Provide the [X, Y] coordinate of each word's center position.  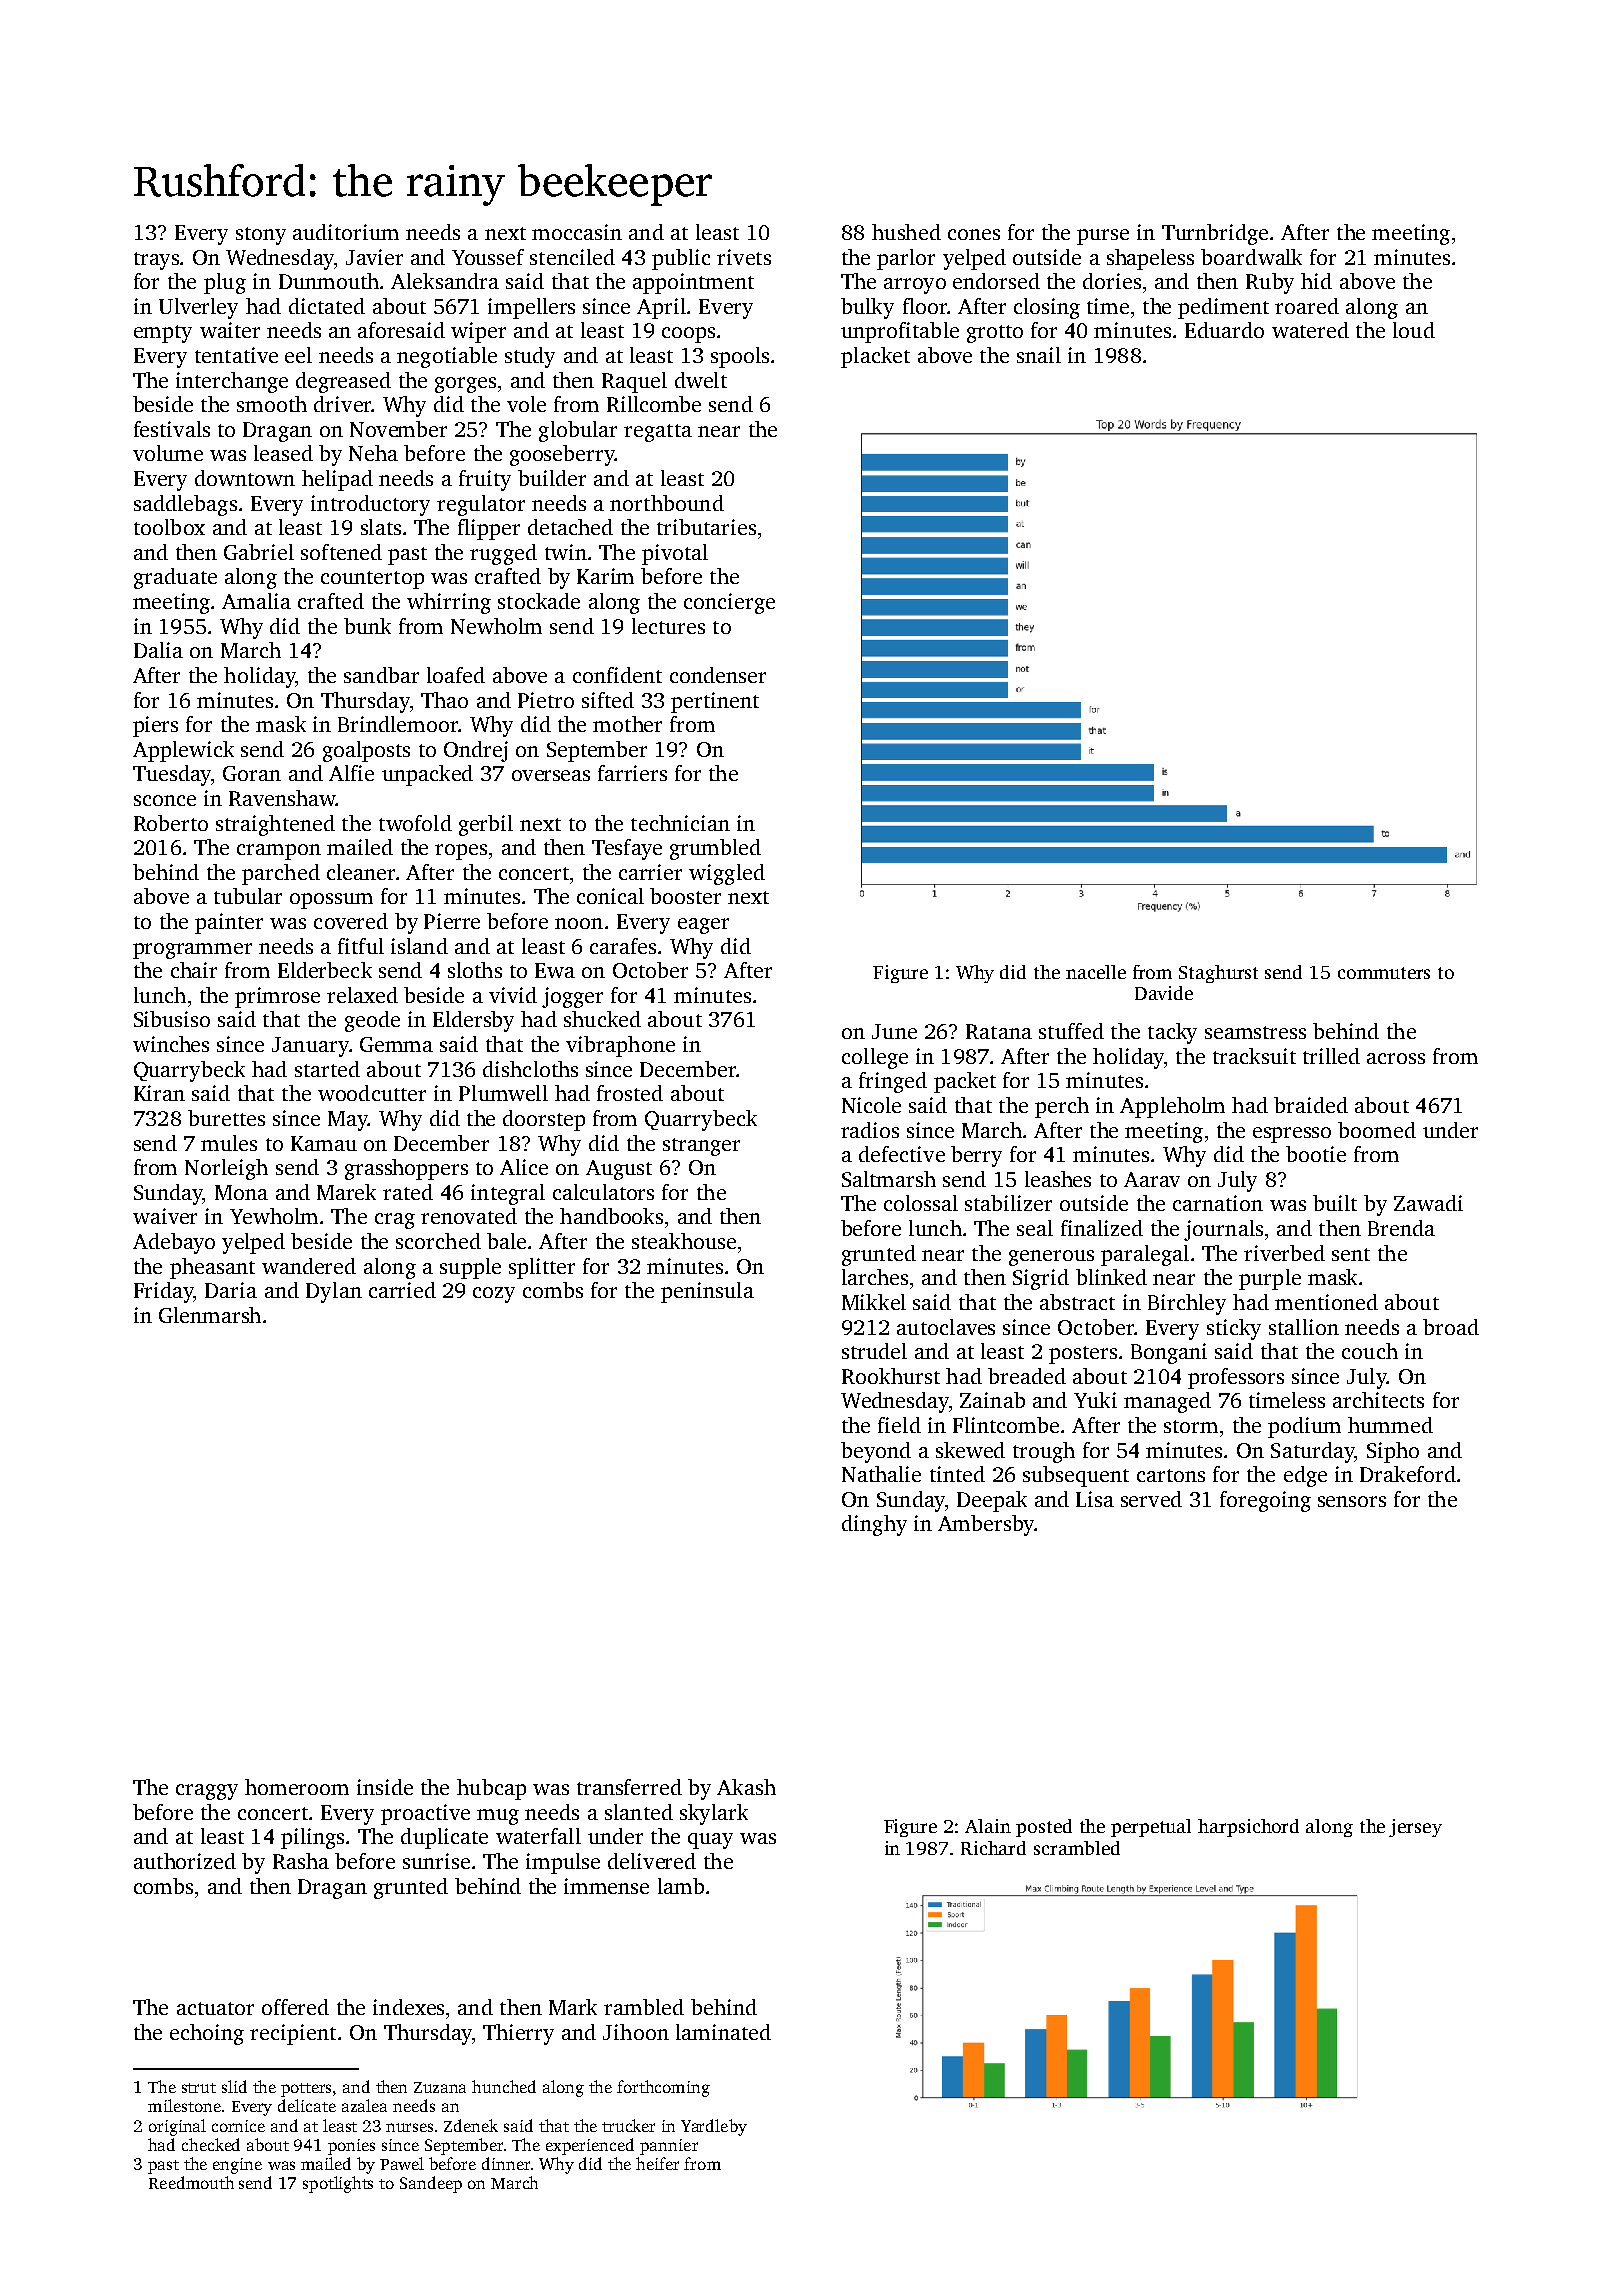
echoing [207, 2034]
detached [570, 527]
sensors [1352, 1501]
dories [1112, 281]
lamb [681, 1886]
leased [283, 453]
